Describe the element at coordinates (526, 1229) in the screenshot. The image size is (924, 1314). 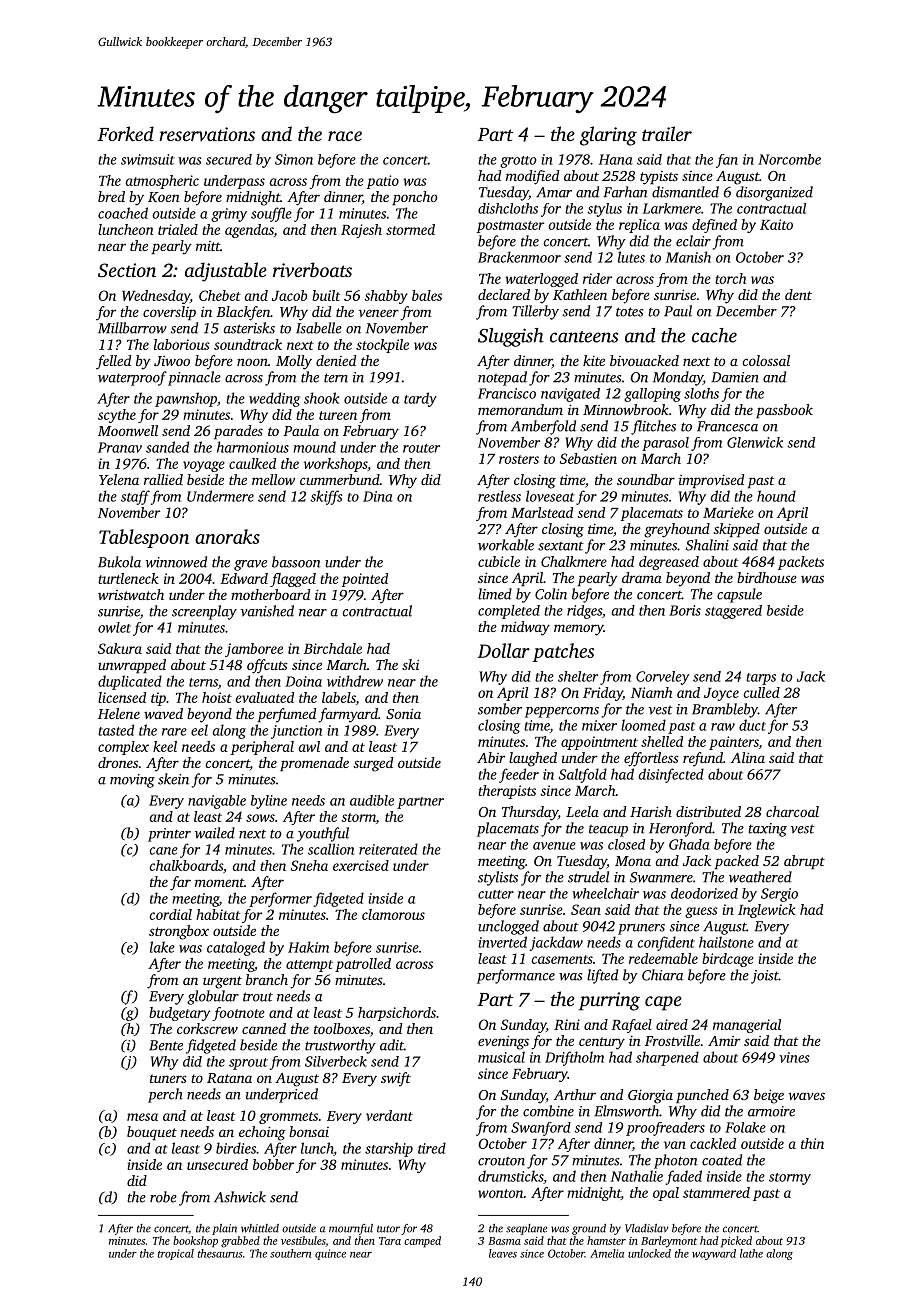
I see `seaplane` at that location.
